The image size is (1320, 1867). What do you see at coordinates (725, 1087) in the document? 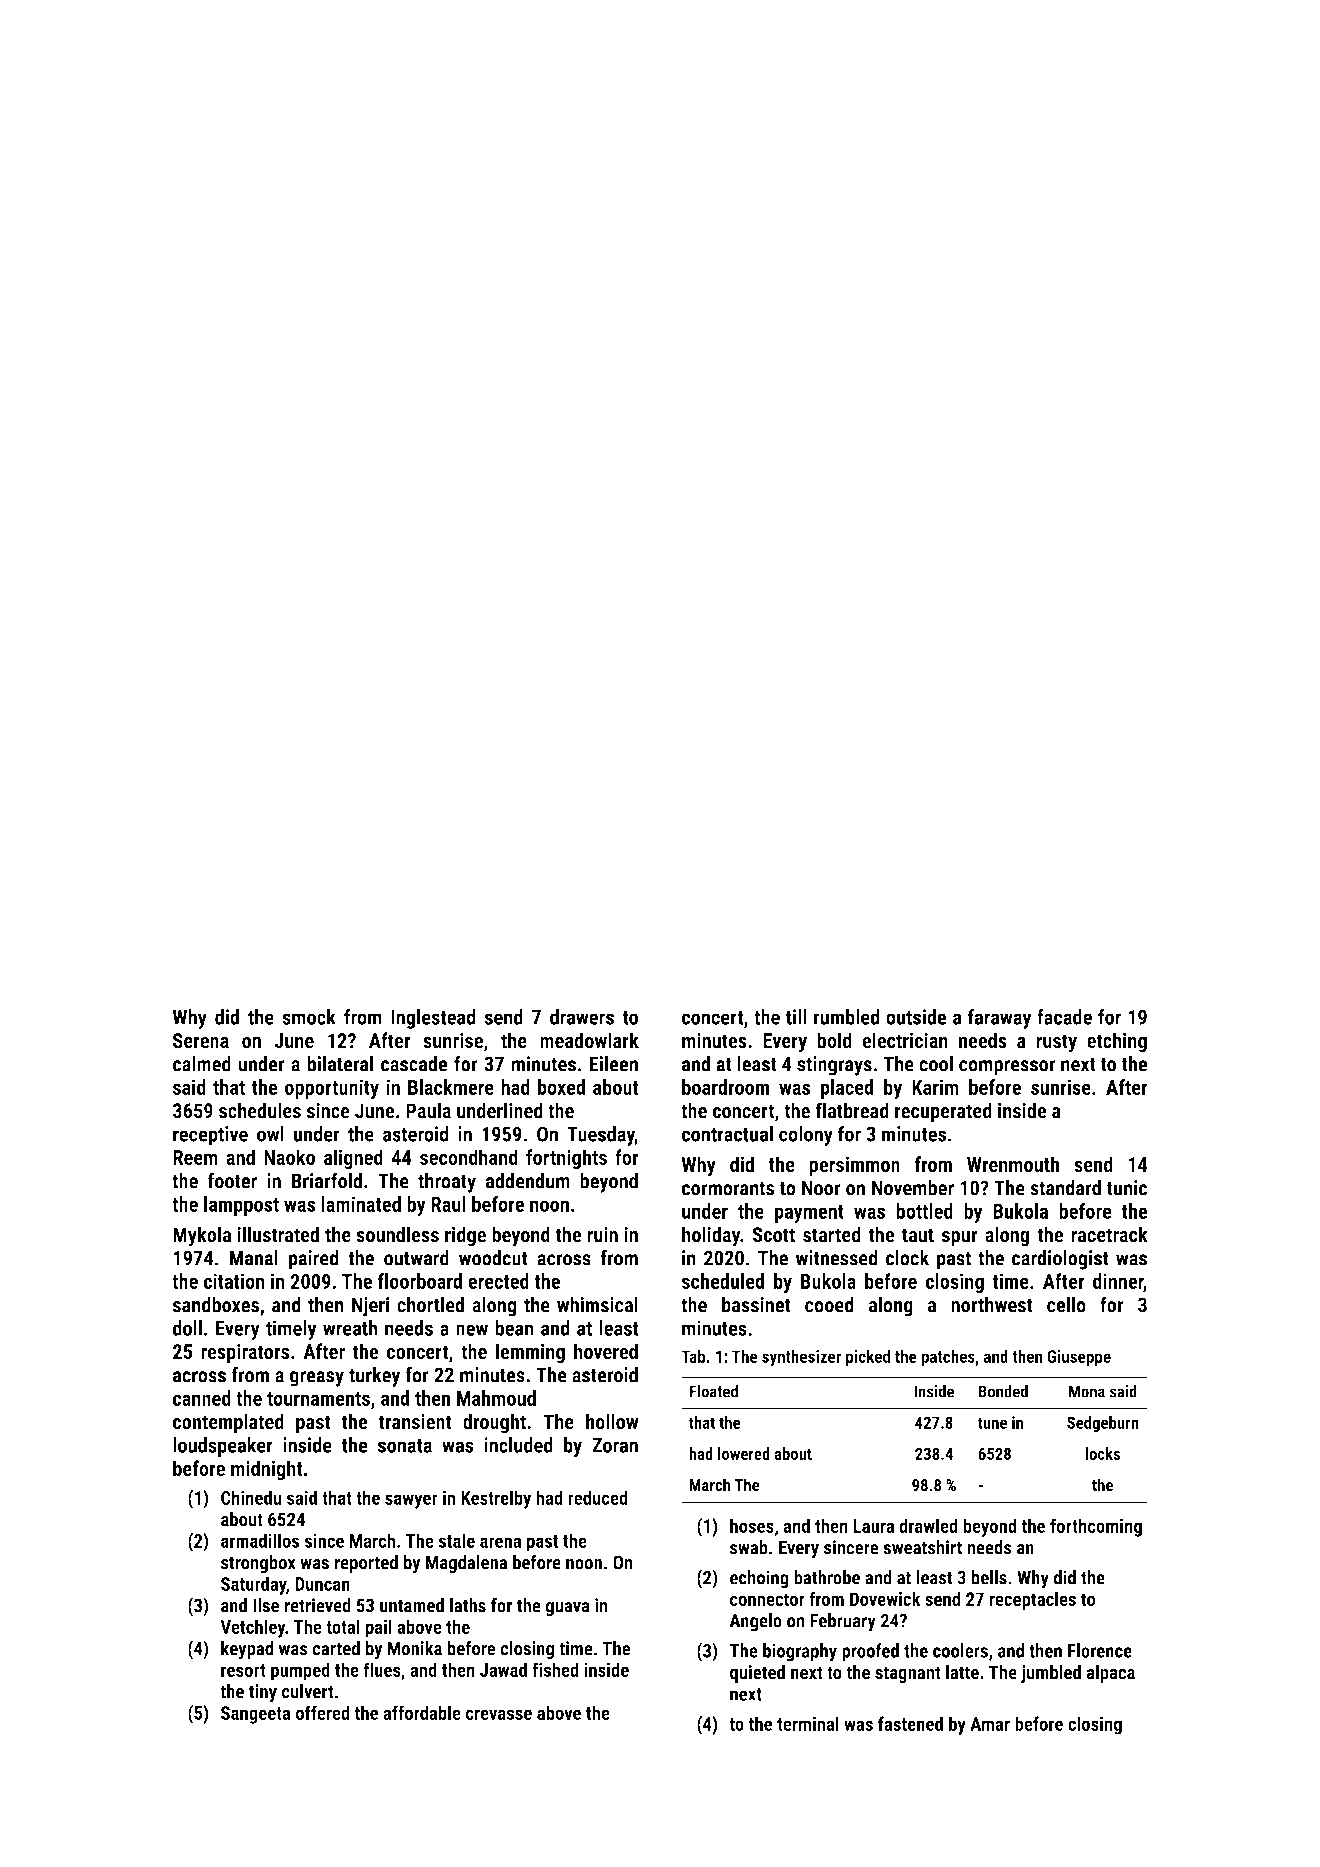
I see `boardroom` at bounding box center [725, 1087].
